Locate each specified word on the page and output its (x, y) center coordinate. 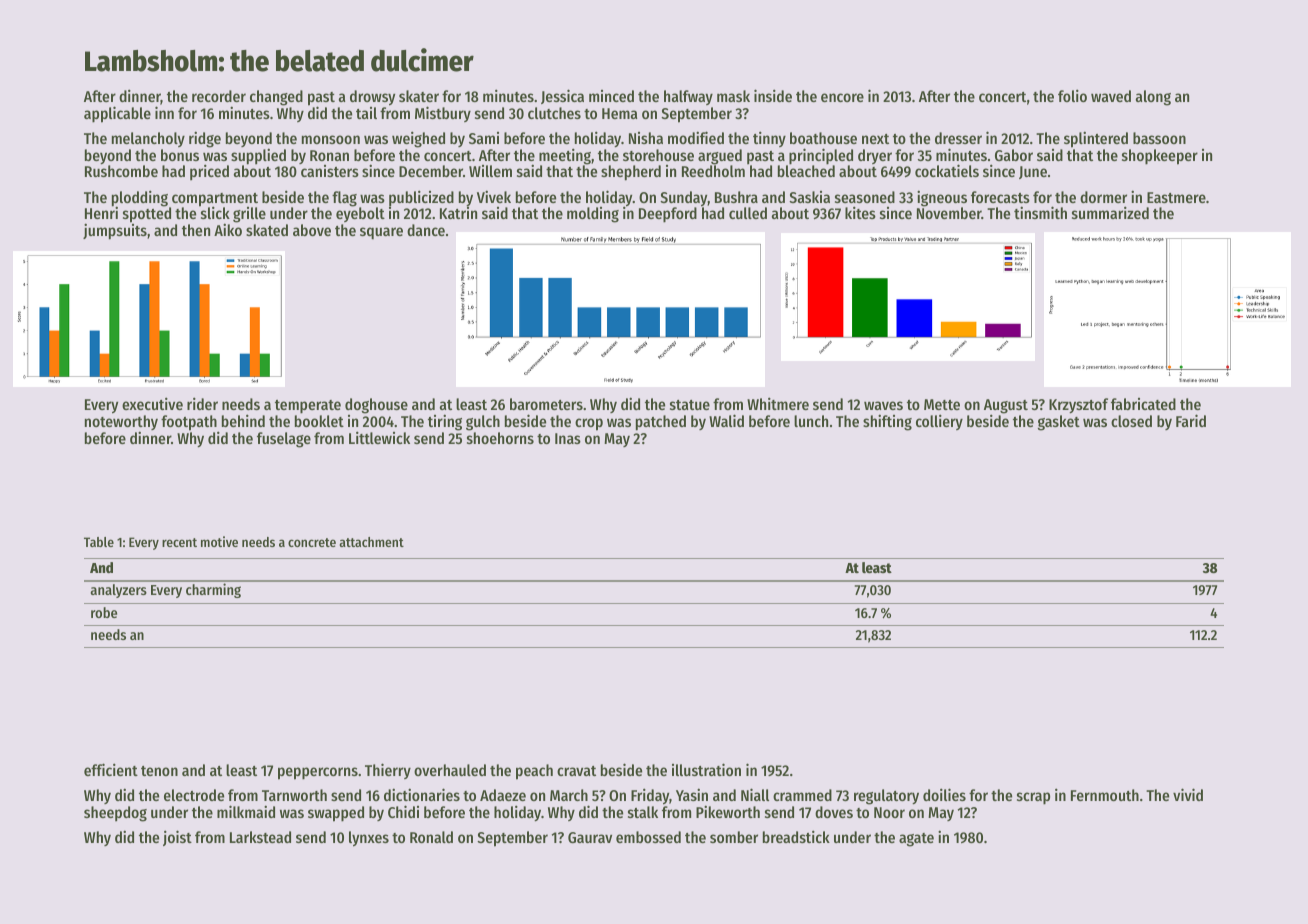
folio (1072, 95)
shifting (887, 422)
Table (99, 542)
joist (177, 838)
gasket (1059, 423)
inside (773, 95)
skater (419, 96)
